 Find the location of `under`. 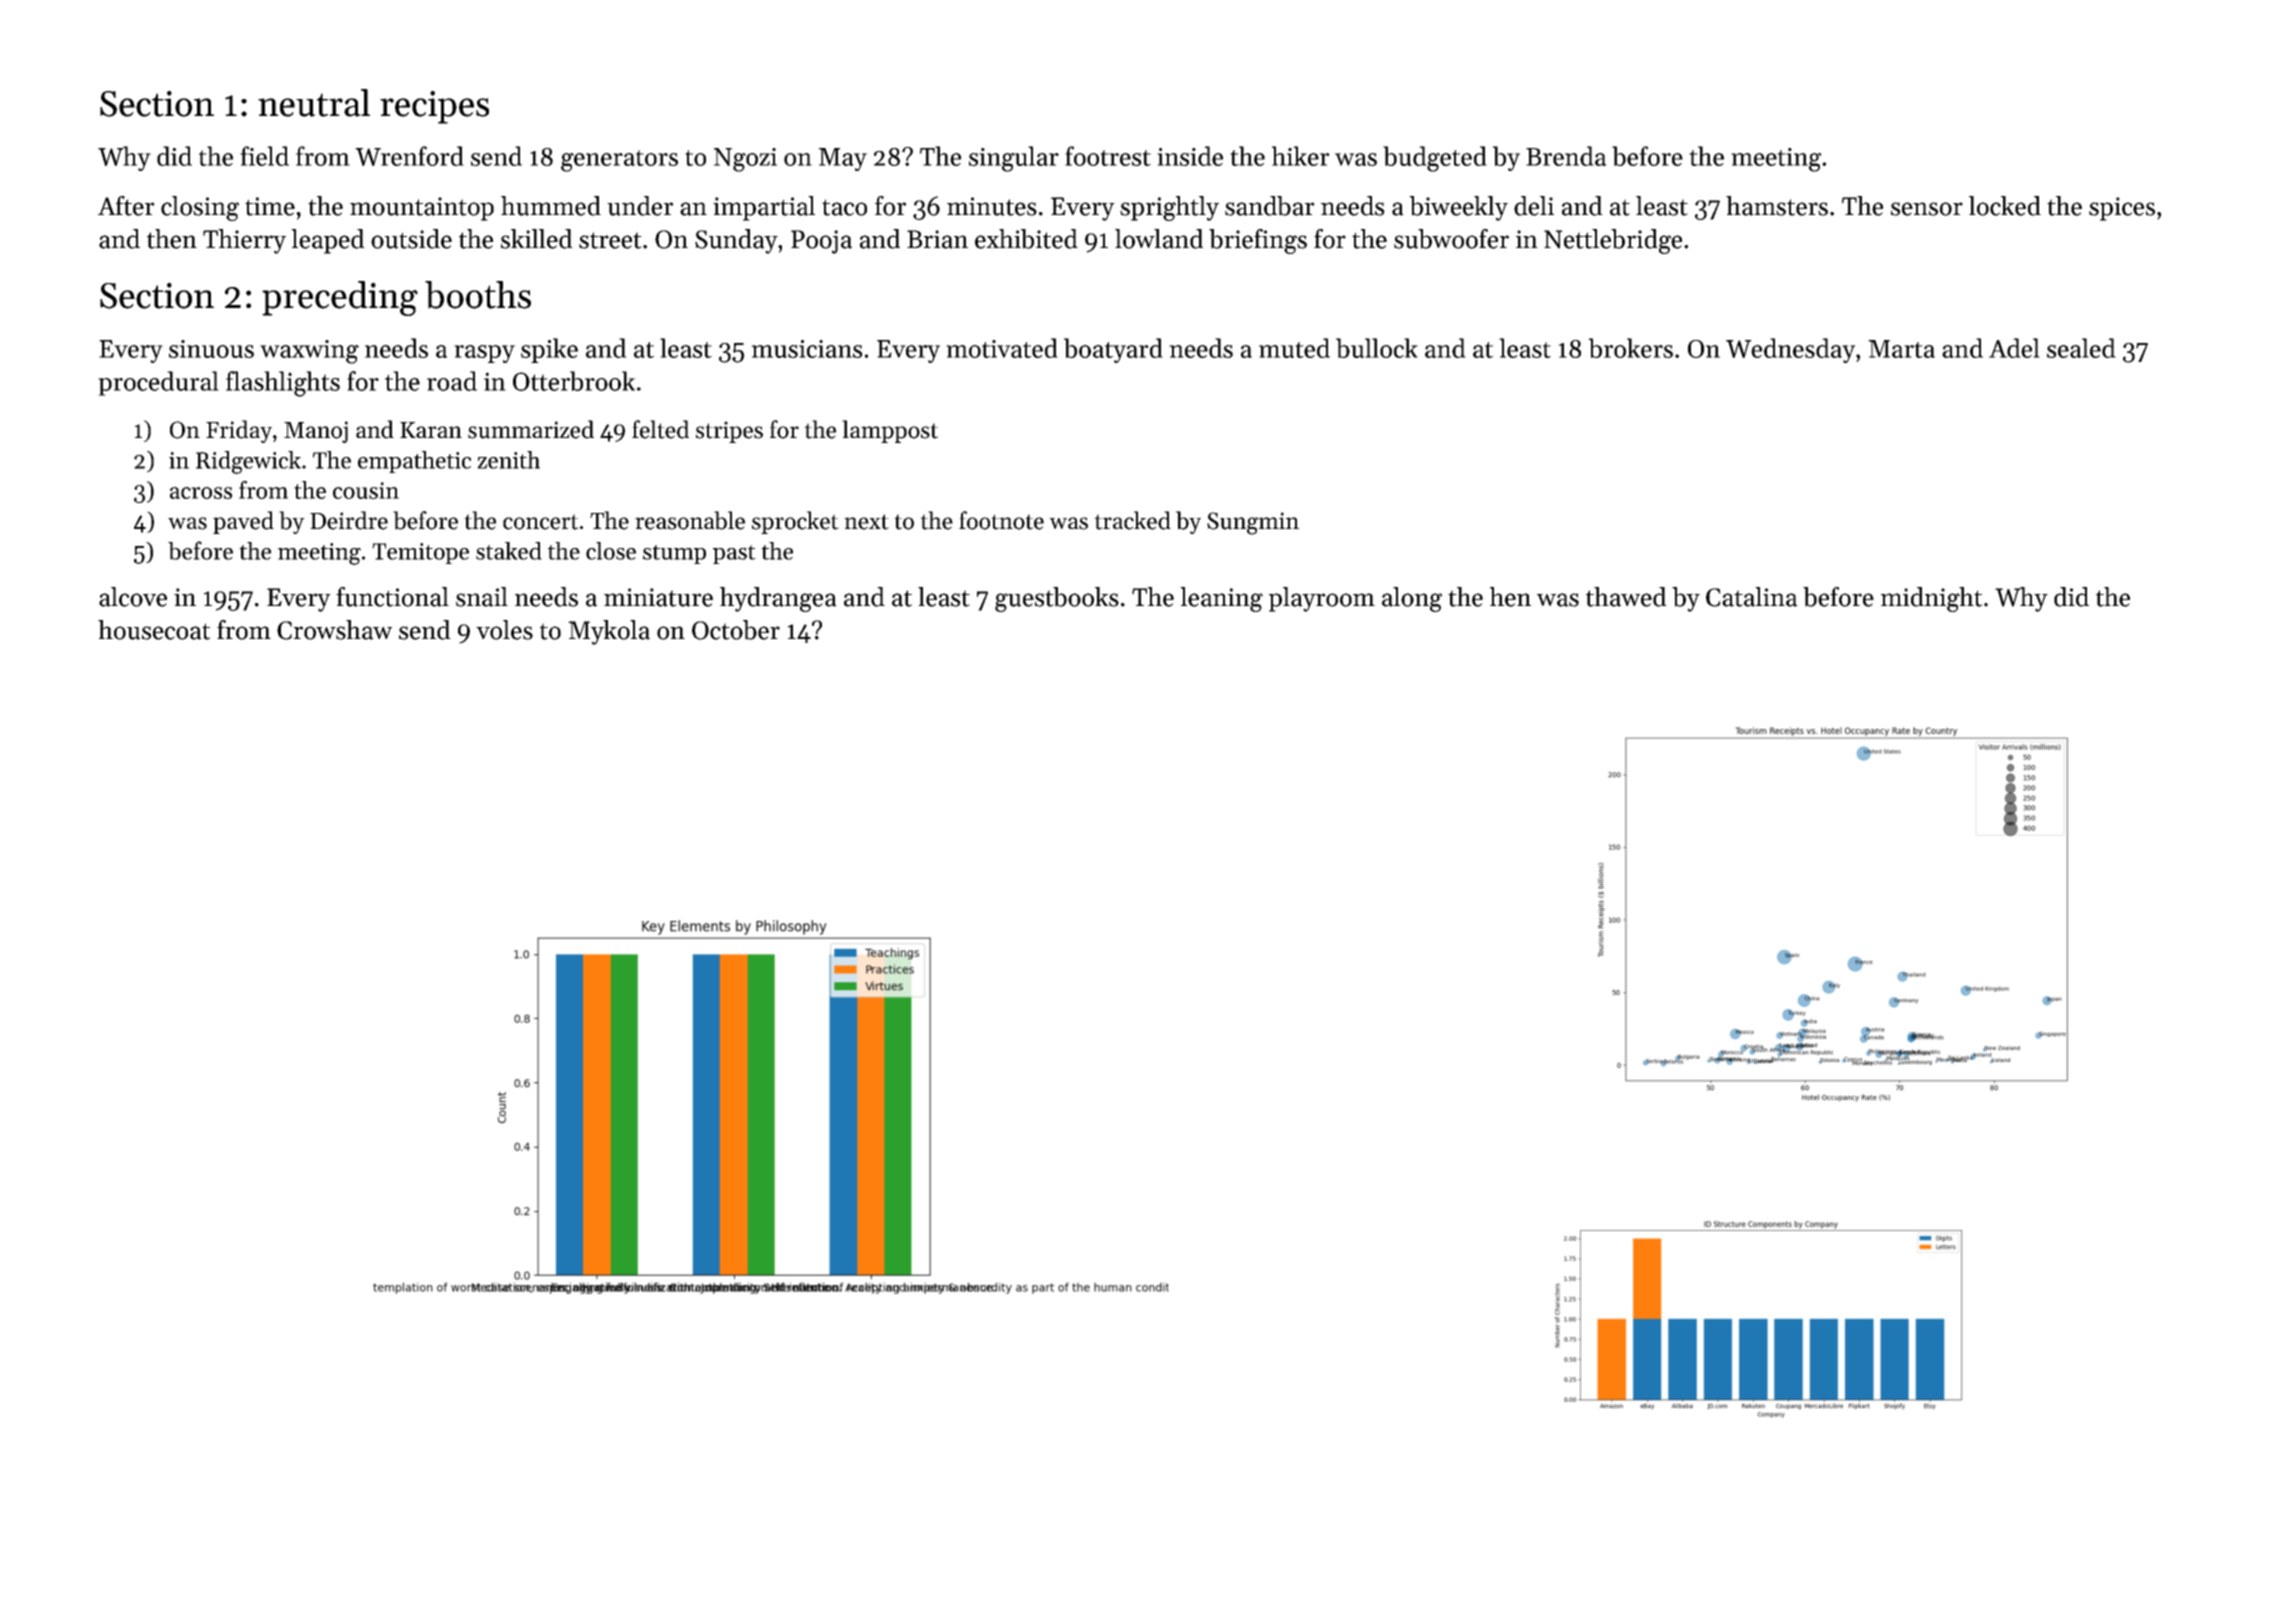

under is located at coordinates (640, 206).
